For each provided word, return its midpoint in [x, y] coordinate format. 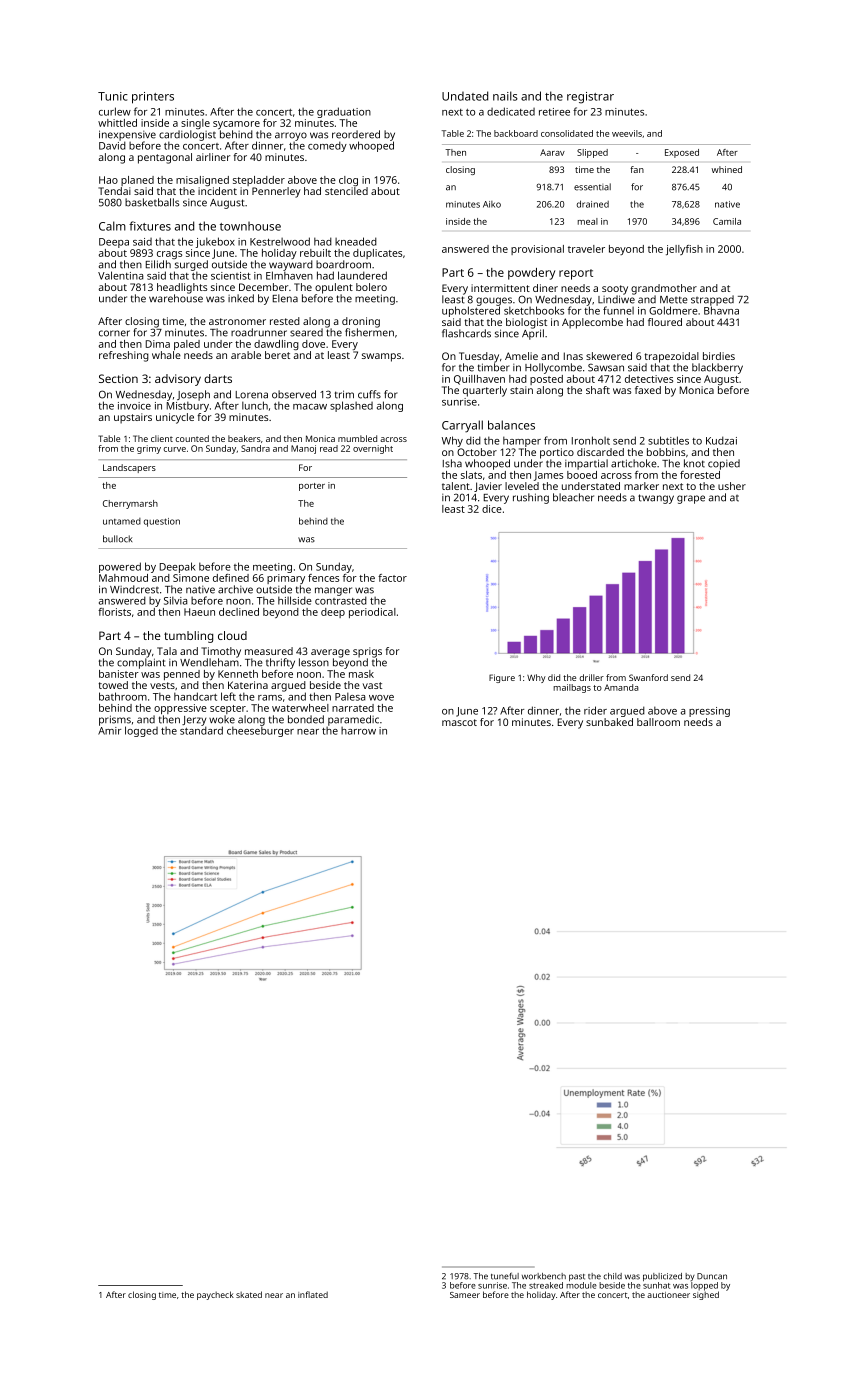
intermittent [500, 288]
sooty [615, 290]
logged [141, 731]
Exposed [682, 153]
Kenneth [238, 674]
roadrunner [259, 332]
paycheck [215, 1295]
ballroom [658, 722]
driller [591, 677]
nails [505, 96]
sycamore [236, 125]
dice [492, 509]
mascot [459, 722]
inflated [313, 1294]
